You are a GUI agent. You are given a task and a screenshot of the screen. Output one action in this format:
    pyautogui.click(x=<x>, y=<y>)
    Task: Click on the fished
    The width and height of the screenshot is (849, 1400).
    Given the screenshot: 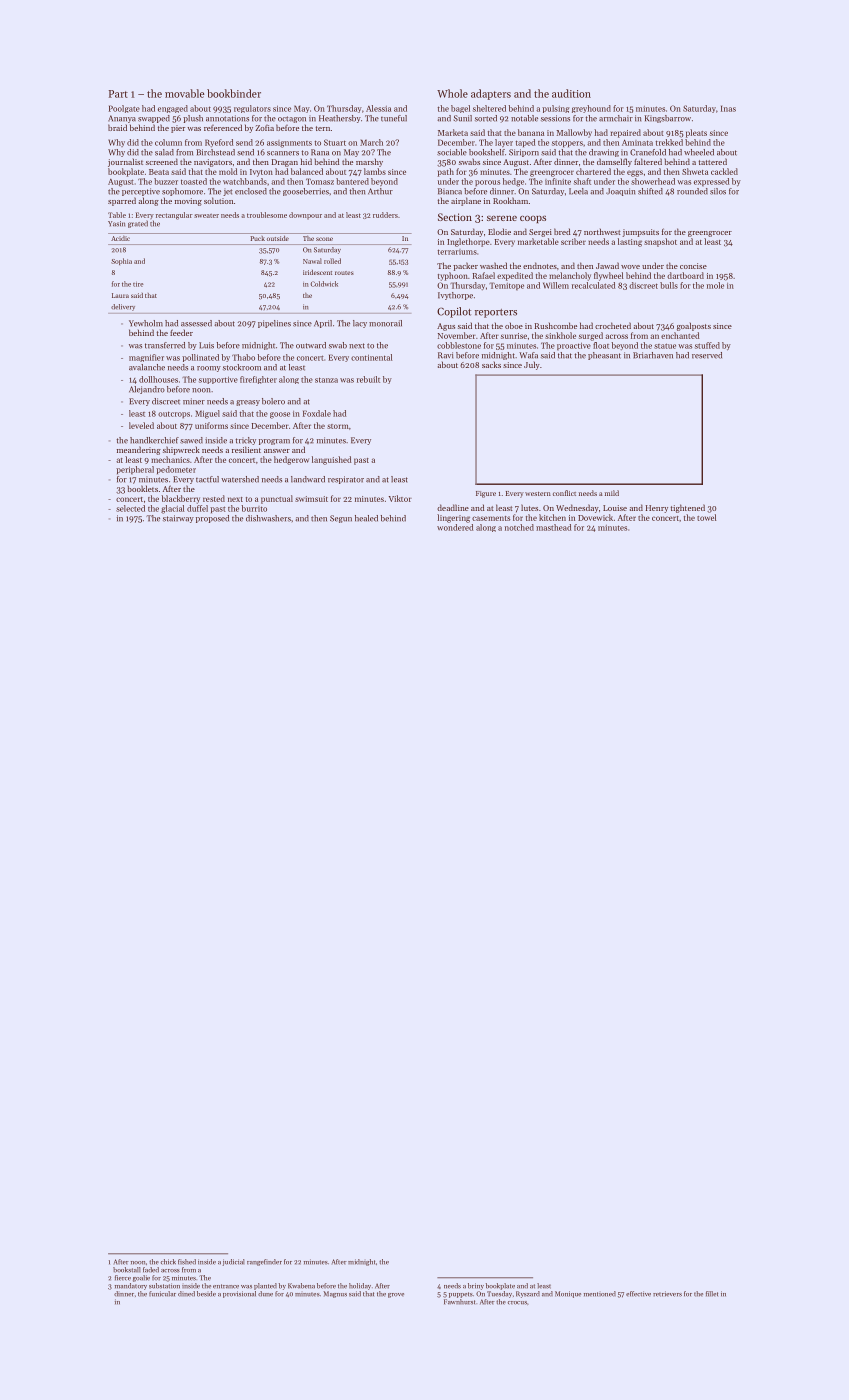 What is the action you would take?
    pyautogui.click(x=187, y=1262)
